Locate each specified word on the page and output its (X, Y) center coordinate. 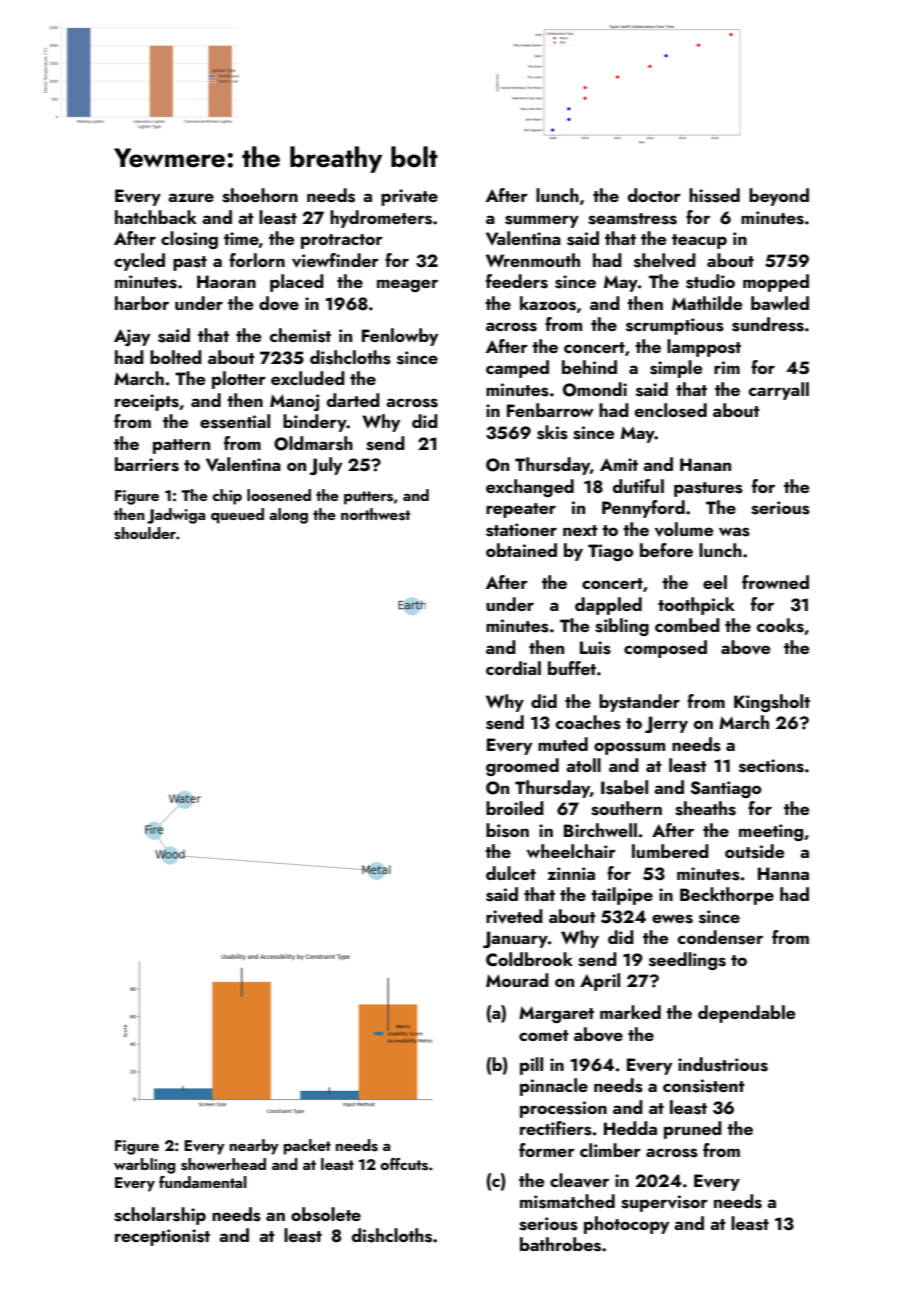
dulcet (511, 873)
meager (407, 285)
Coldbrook (529, 959)
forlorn (257, 260)
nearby (254, 1147)
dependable (746, 1014)
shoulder (145, 533)
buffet (572, 668)
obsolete (326, 1214)
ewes (672, 919)
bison (507, 830)
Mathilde (707, 303)
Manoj (294, 402)
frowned (775, 582)
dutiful (638, 486)
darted (353, 400)
